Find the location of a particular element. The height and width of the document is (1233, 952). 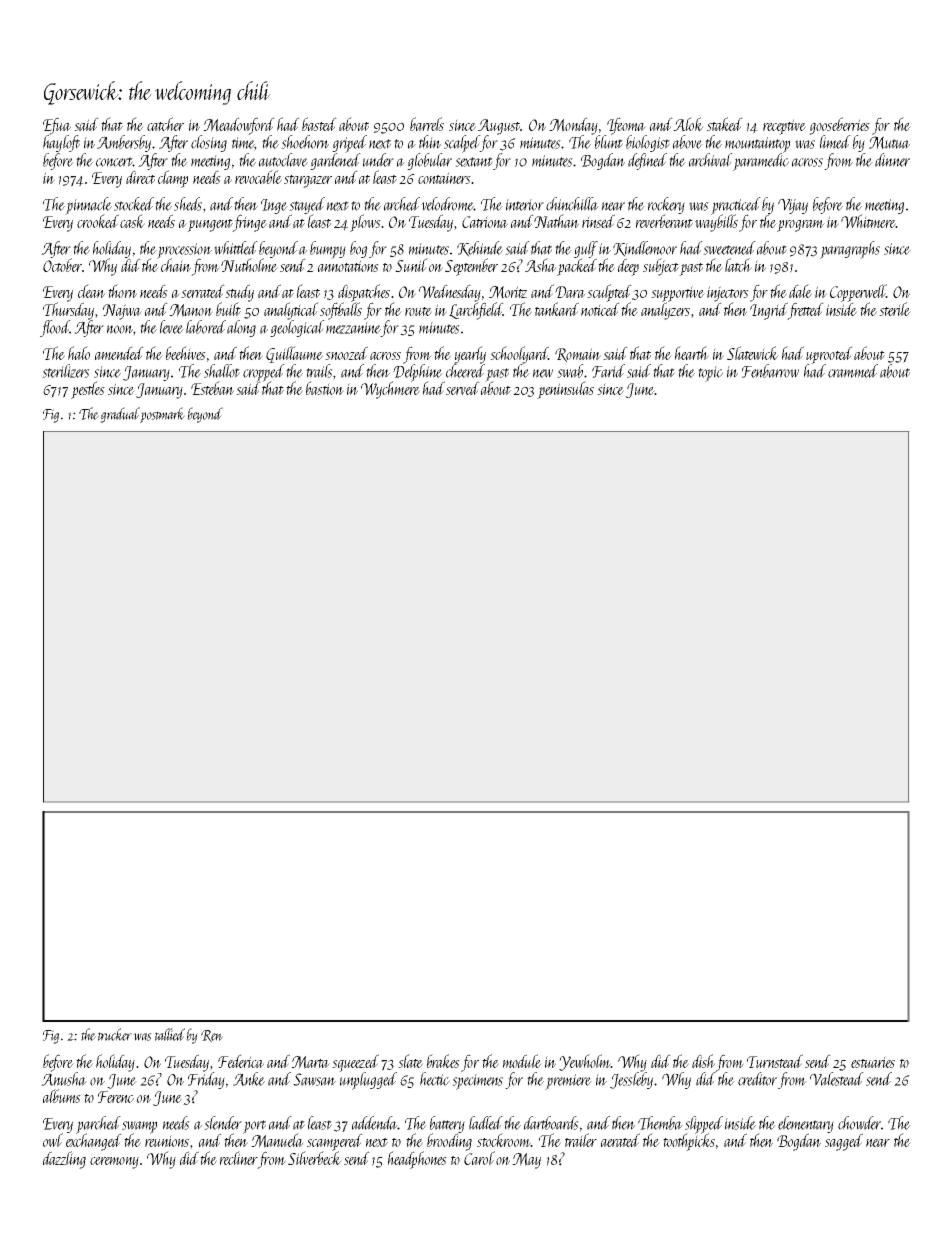

Sunil is located at coordinates (411, 265).
